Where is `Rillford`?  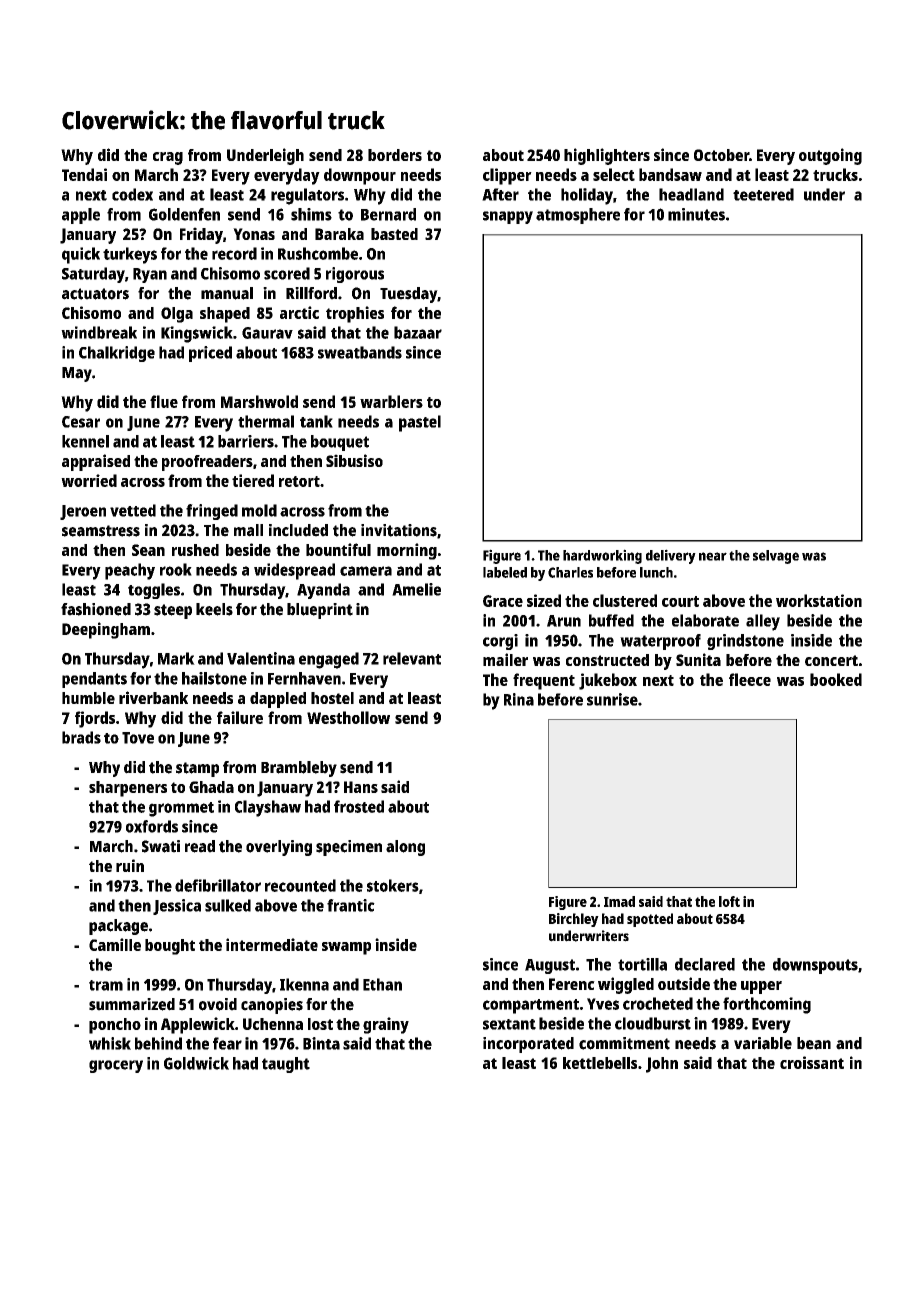 Rillford is located at coordinates (311, 293).
